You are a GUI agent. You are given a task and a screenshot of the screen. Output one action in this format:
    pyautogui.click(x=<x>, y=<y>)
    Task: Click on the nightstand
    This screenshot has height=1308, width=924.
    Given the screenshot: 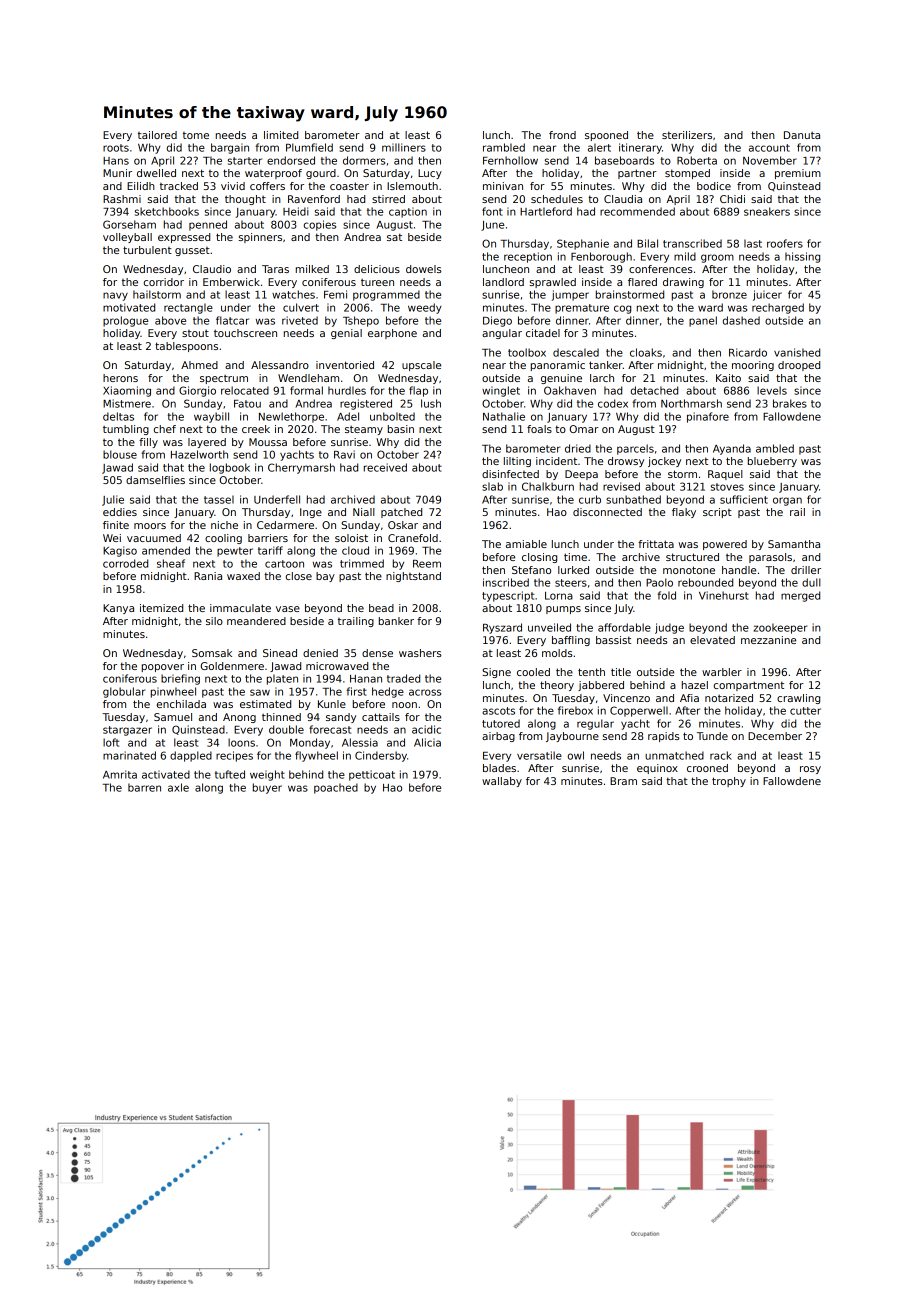 What is the action you would take?
    pyautogui.click(x=413, y=577)
